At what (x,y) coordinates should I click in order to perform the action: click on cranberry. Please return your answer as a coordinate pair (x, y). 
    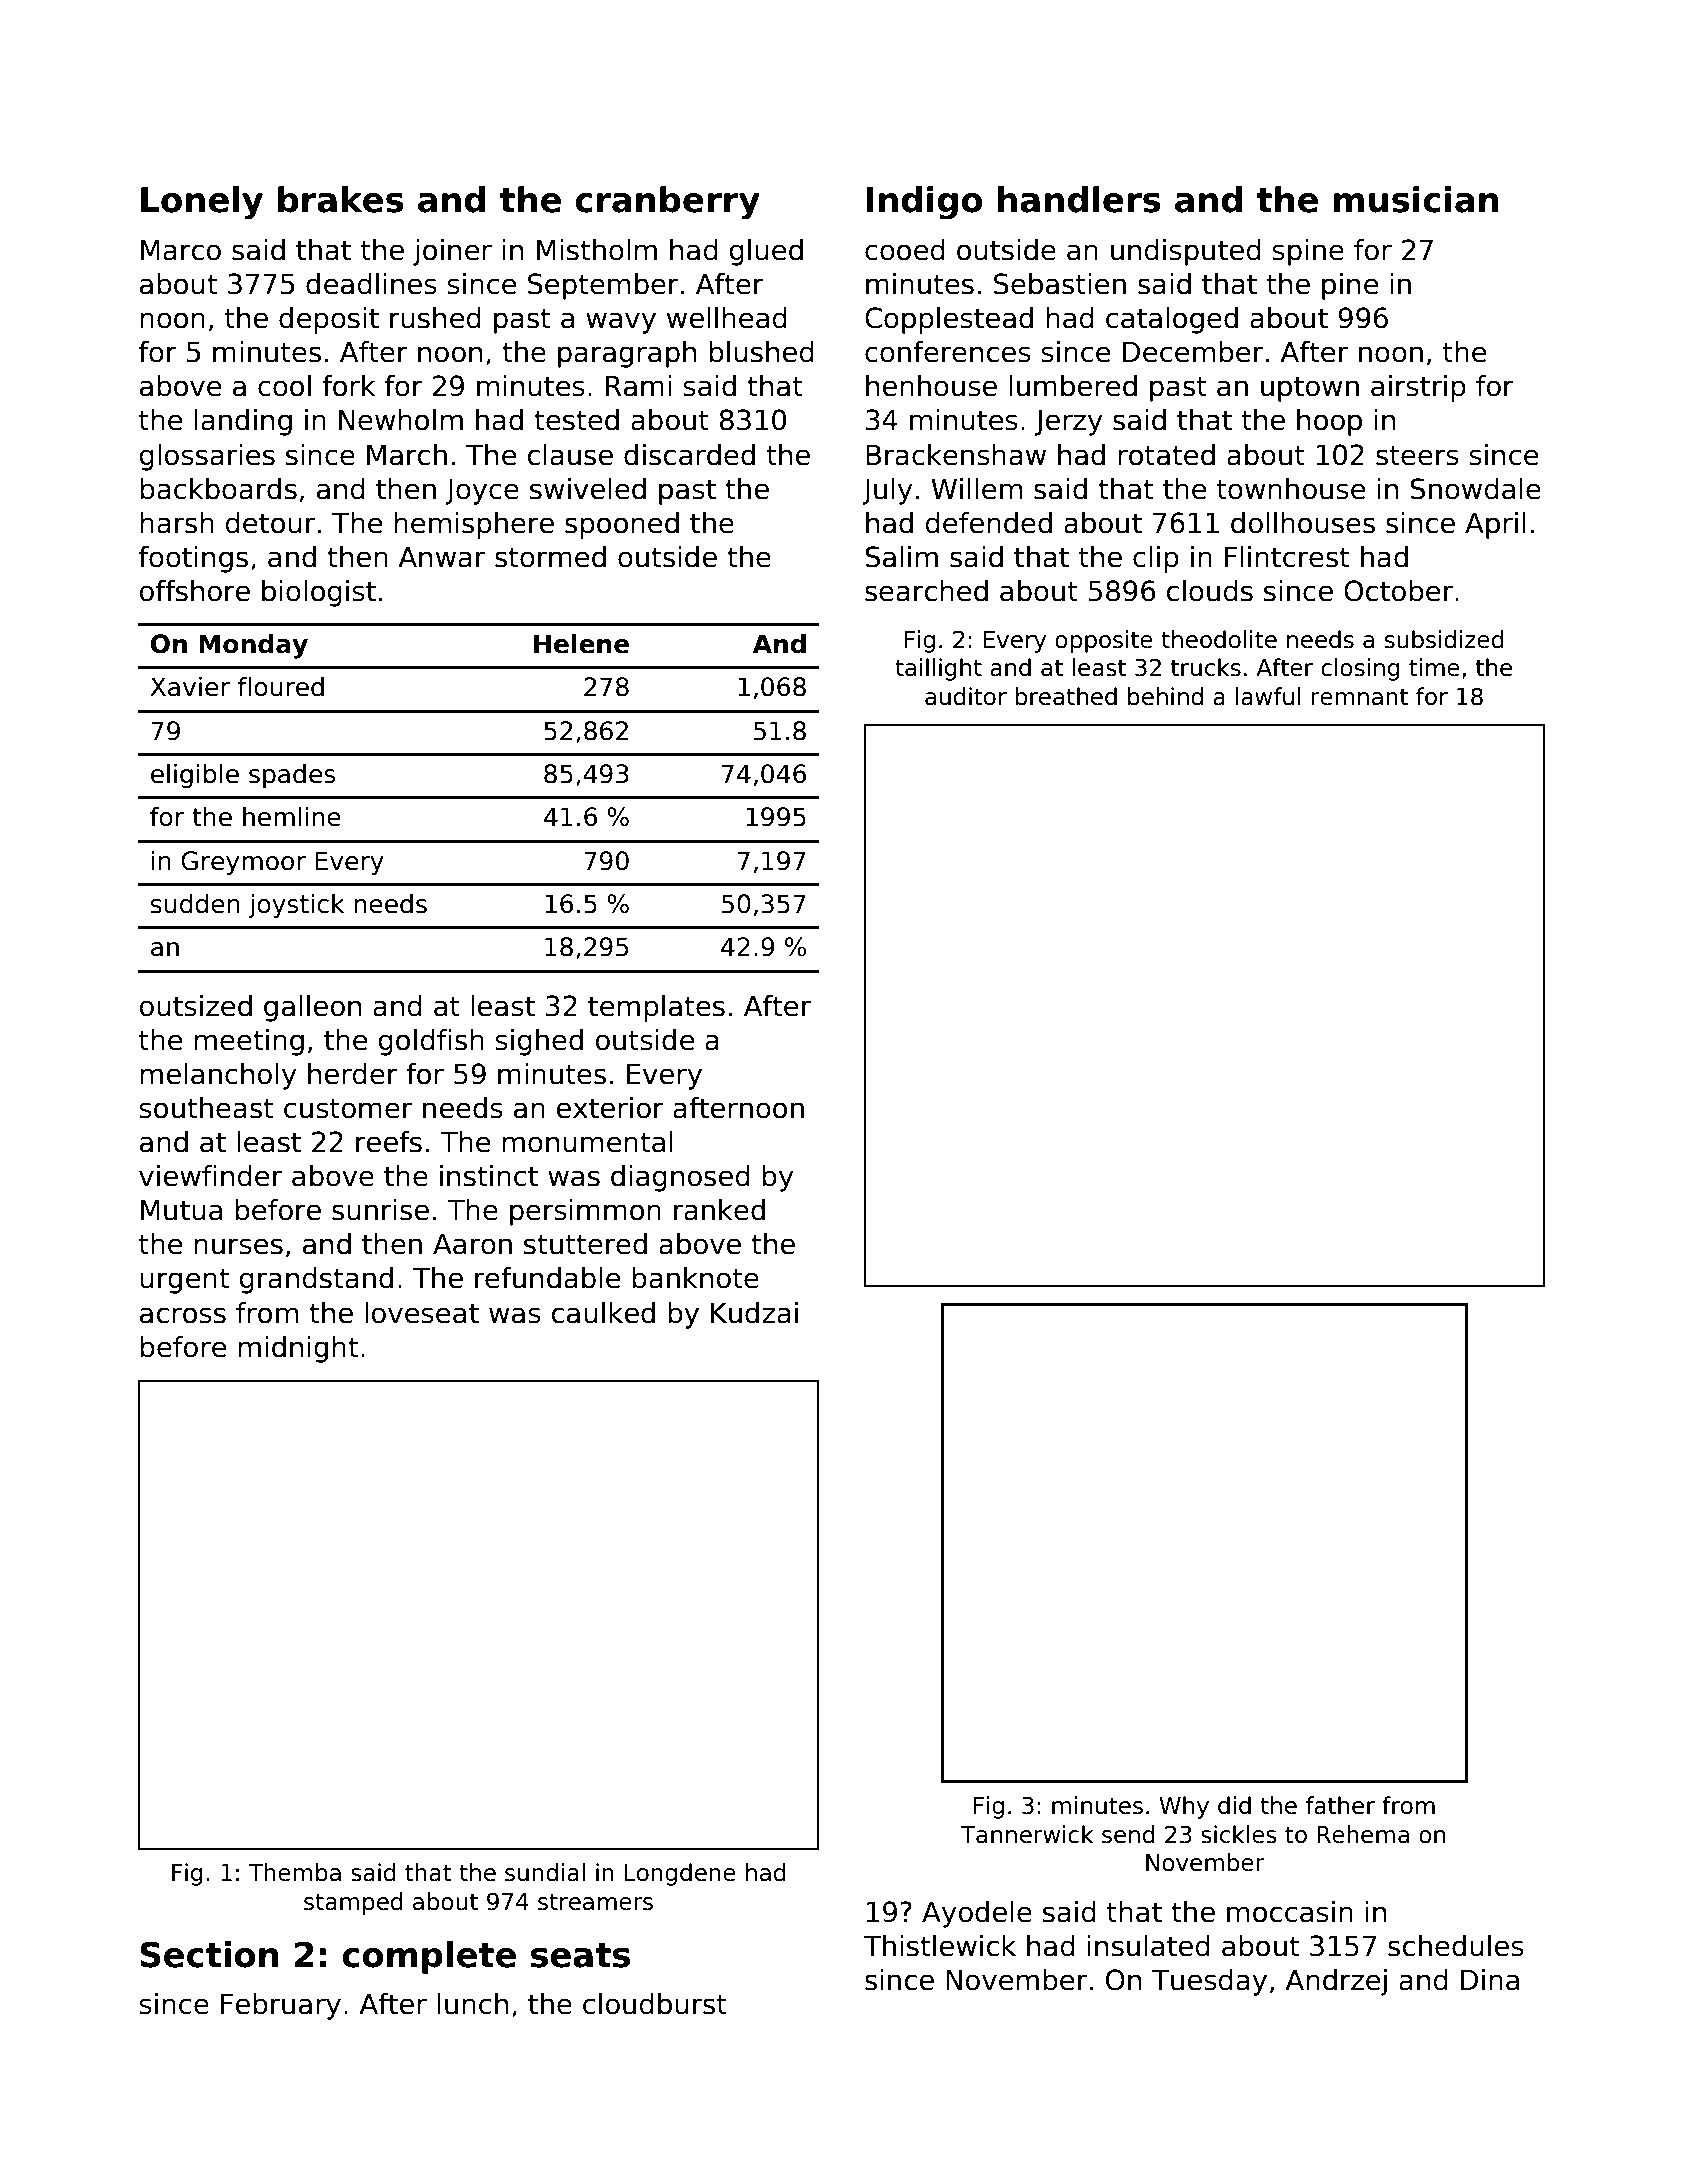
    Looking at the image, I should click on (667, 203).
